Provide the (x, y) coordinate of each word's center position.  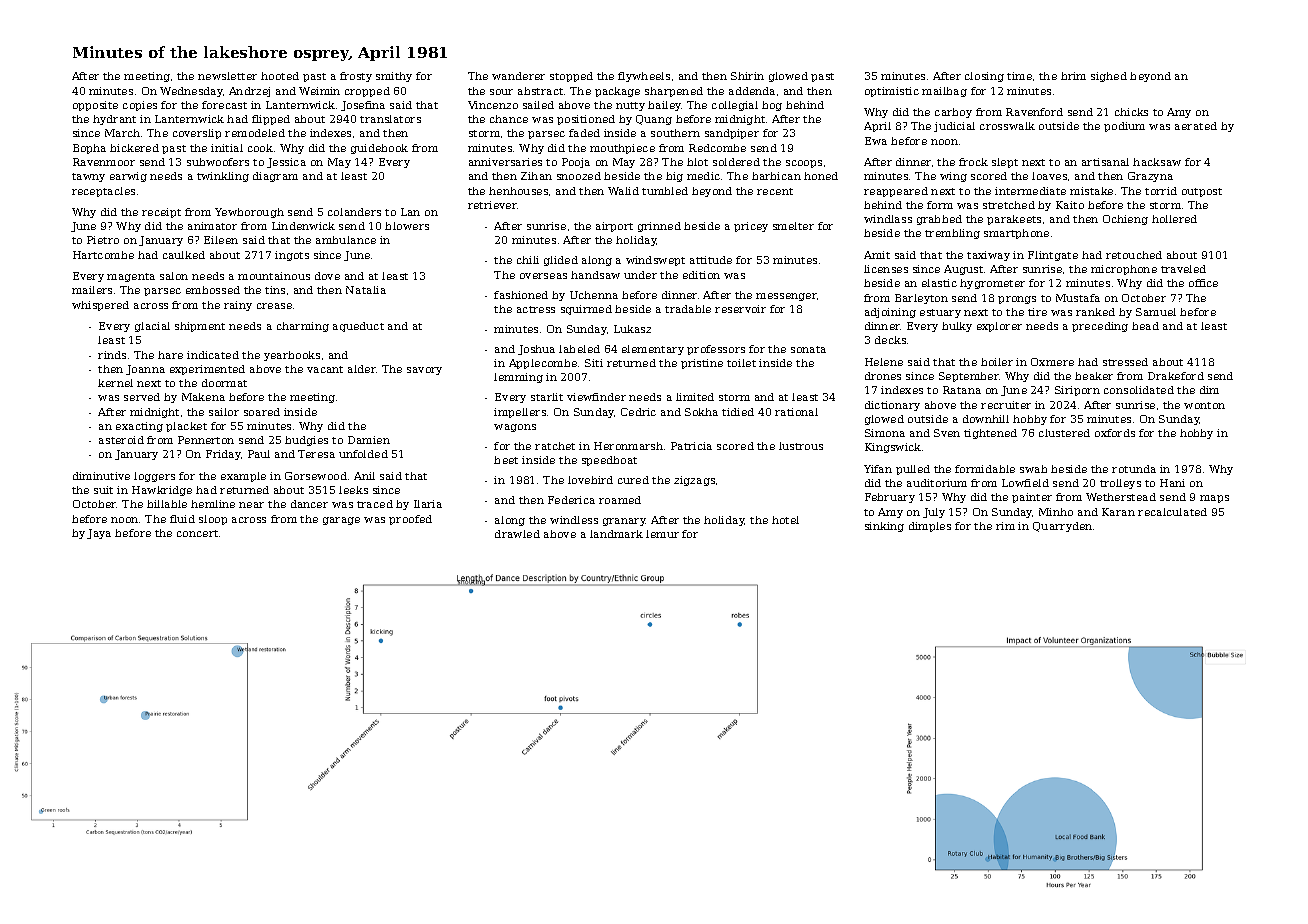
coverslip (197, 134)
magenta (131, 277)
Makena (203, 397)
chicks (1131, 112)
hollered (1174, 219)
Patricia (691, 446)
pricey (751, 227)
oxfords (1115, 433)
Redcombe (717, 148)
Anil (364, 476)
